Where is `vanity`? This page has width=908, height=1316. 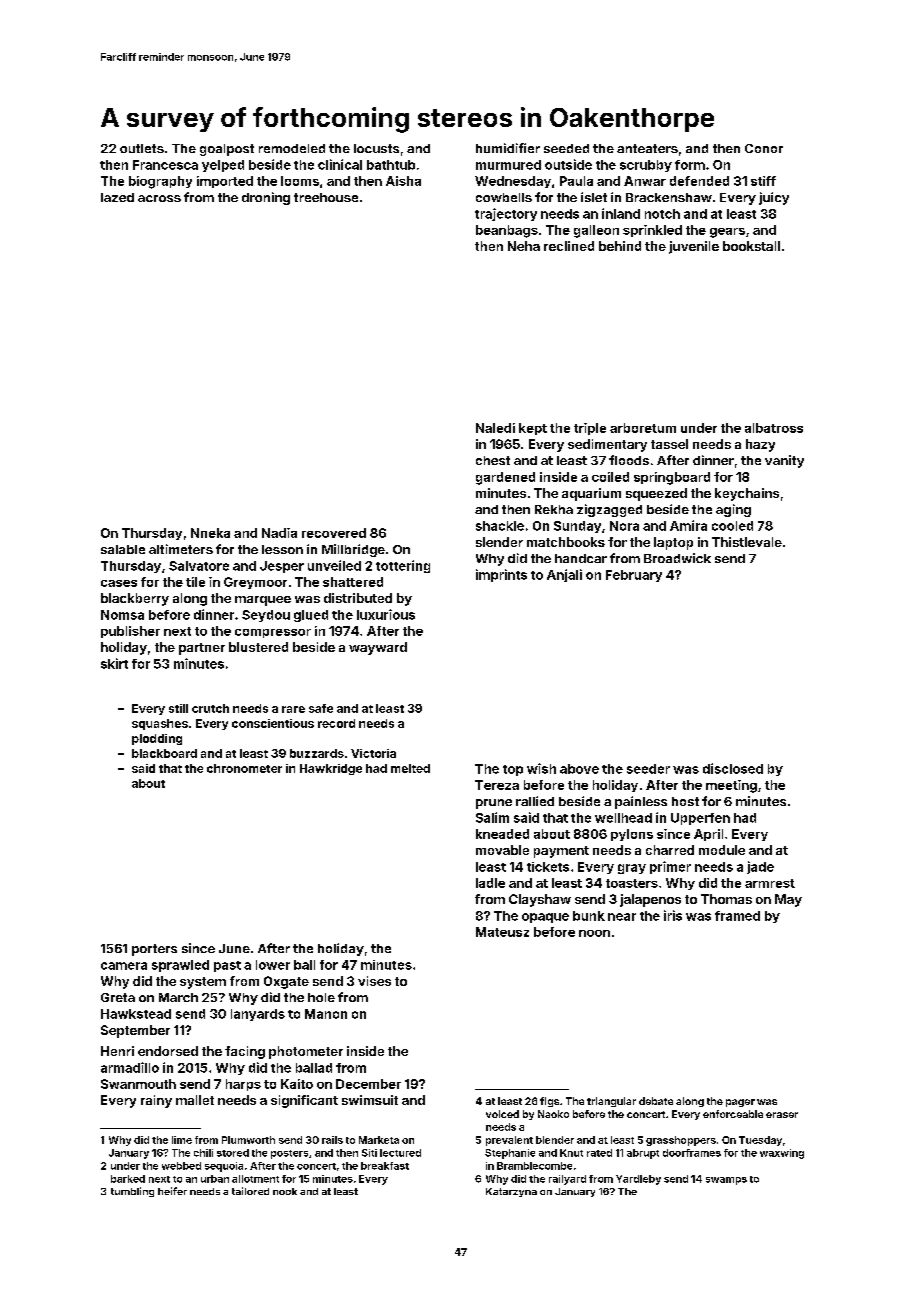
vanity is located at coordinates (784, 461).
